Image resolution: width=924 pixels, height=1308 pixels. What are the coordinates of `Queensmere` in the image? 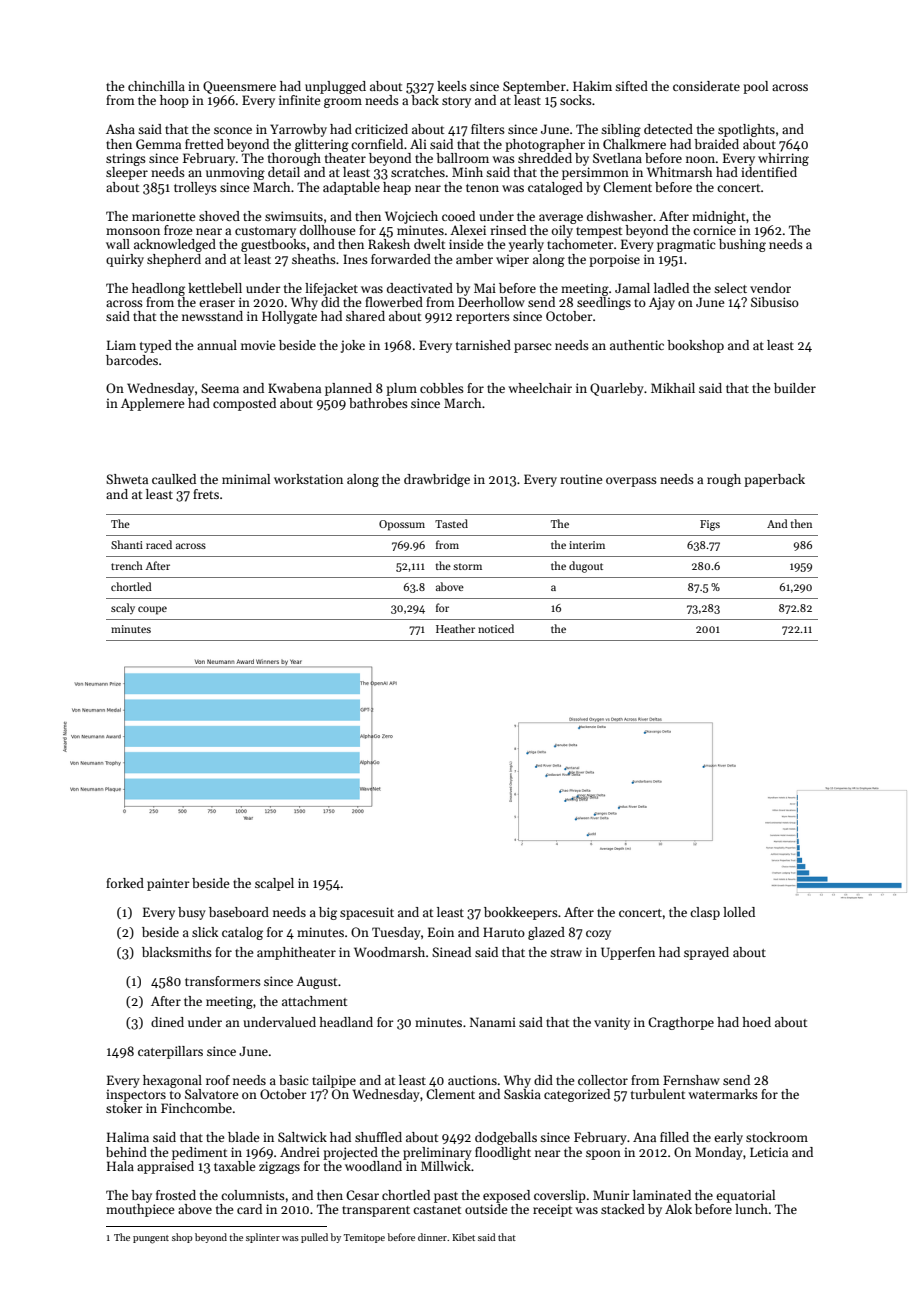 It's located at (239, 87).
